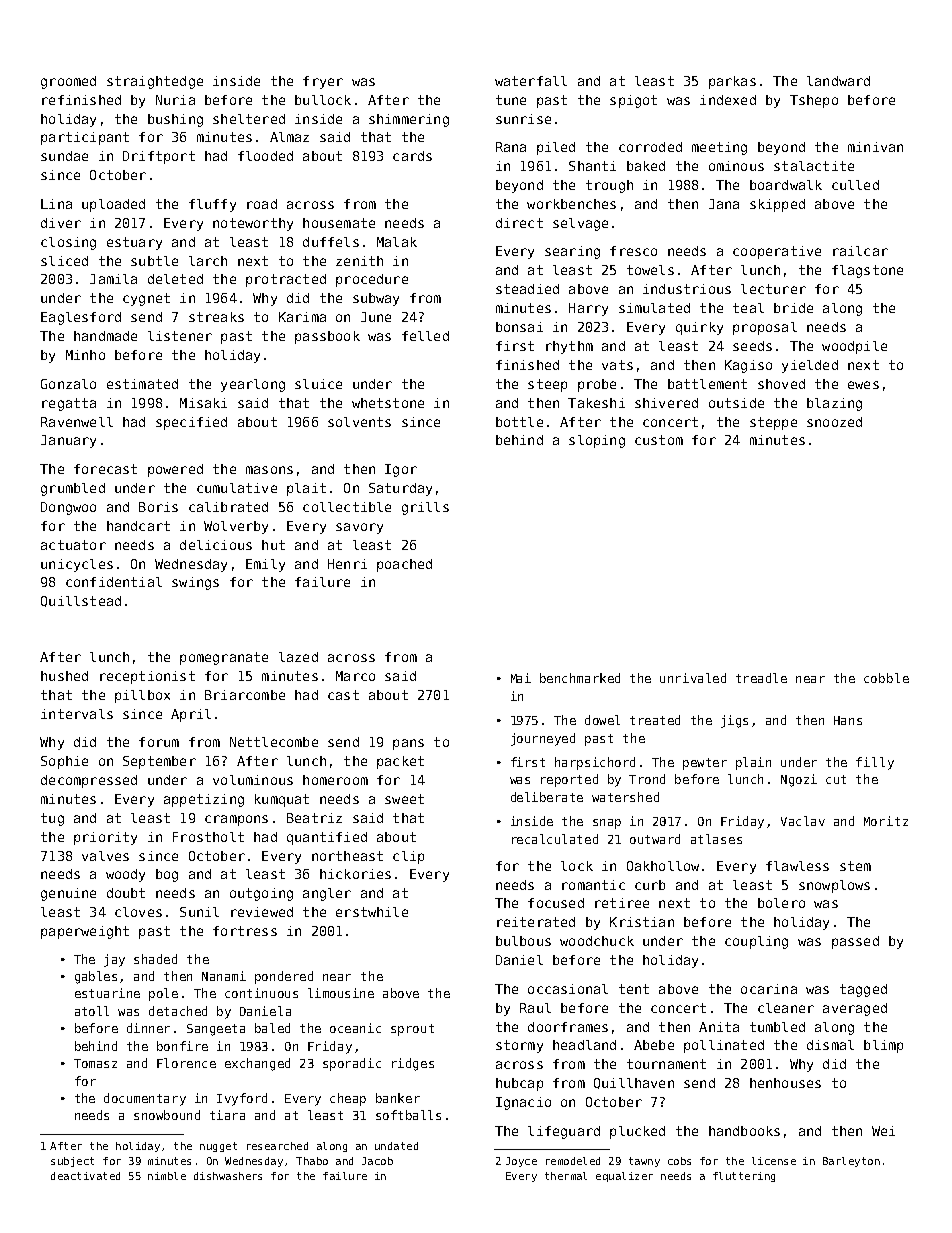 This image has height=1233, width=952. I want to click on waterfall, so click(531, 81).
